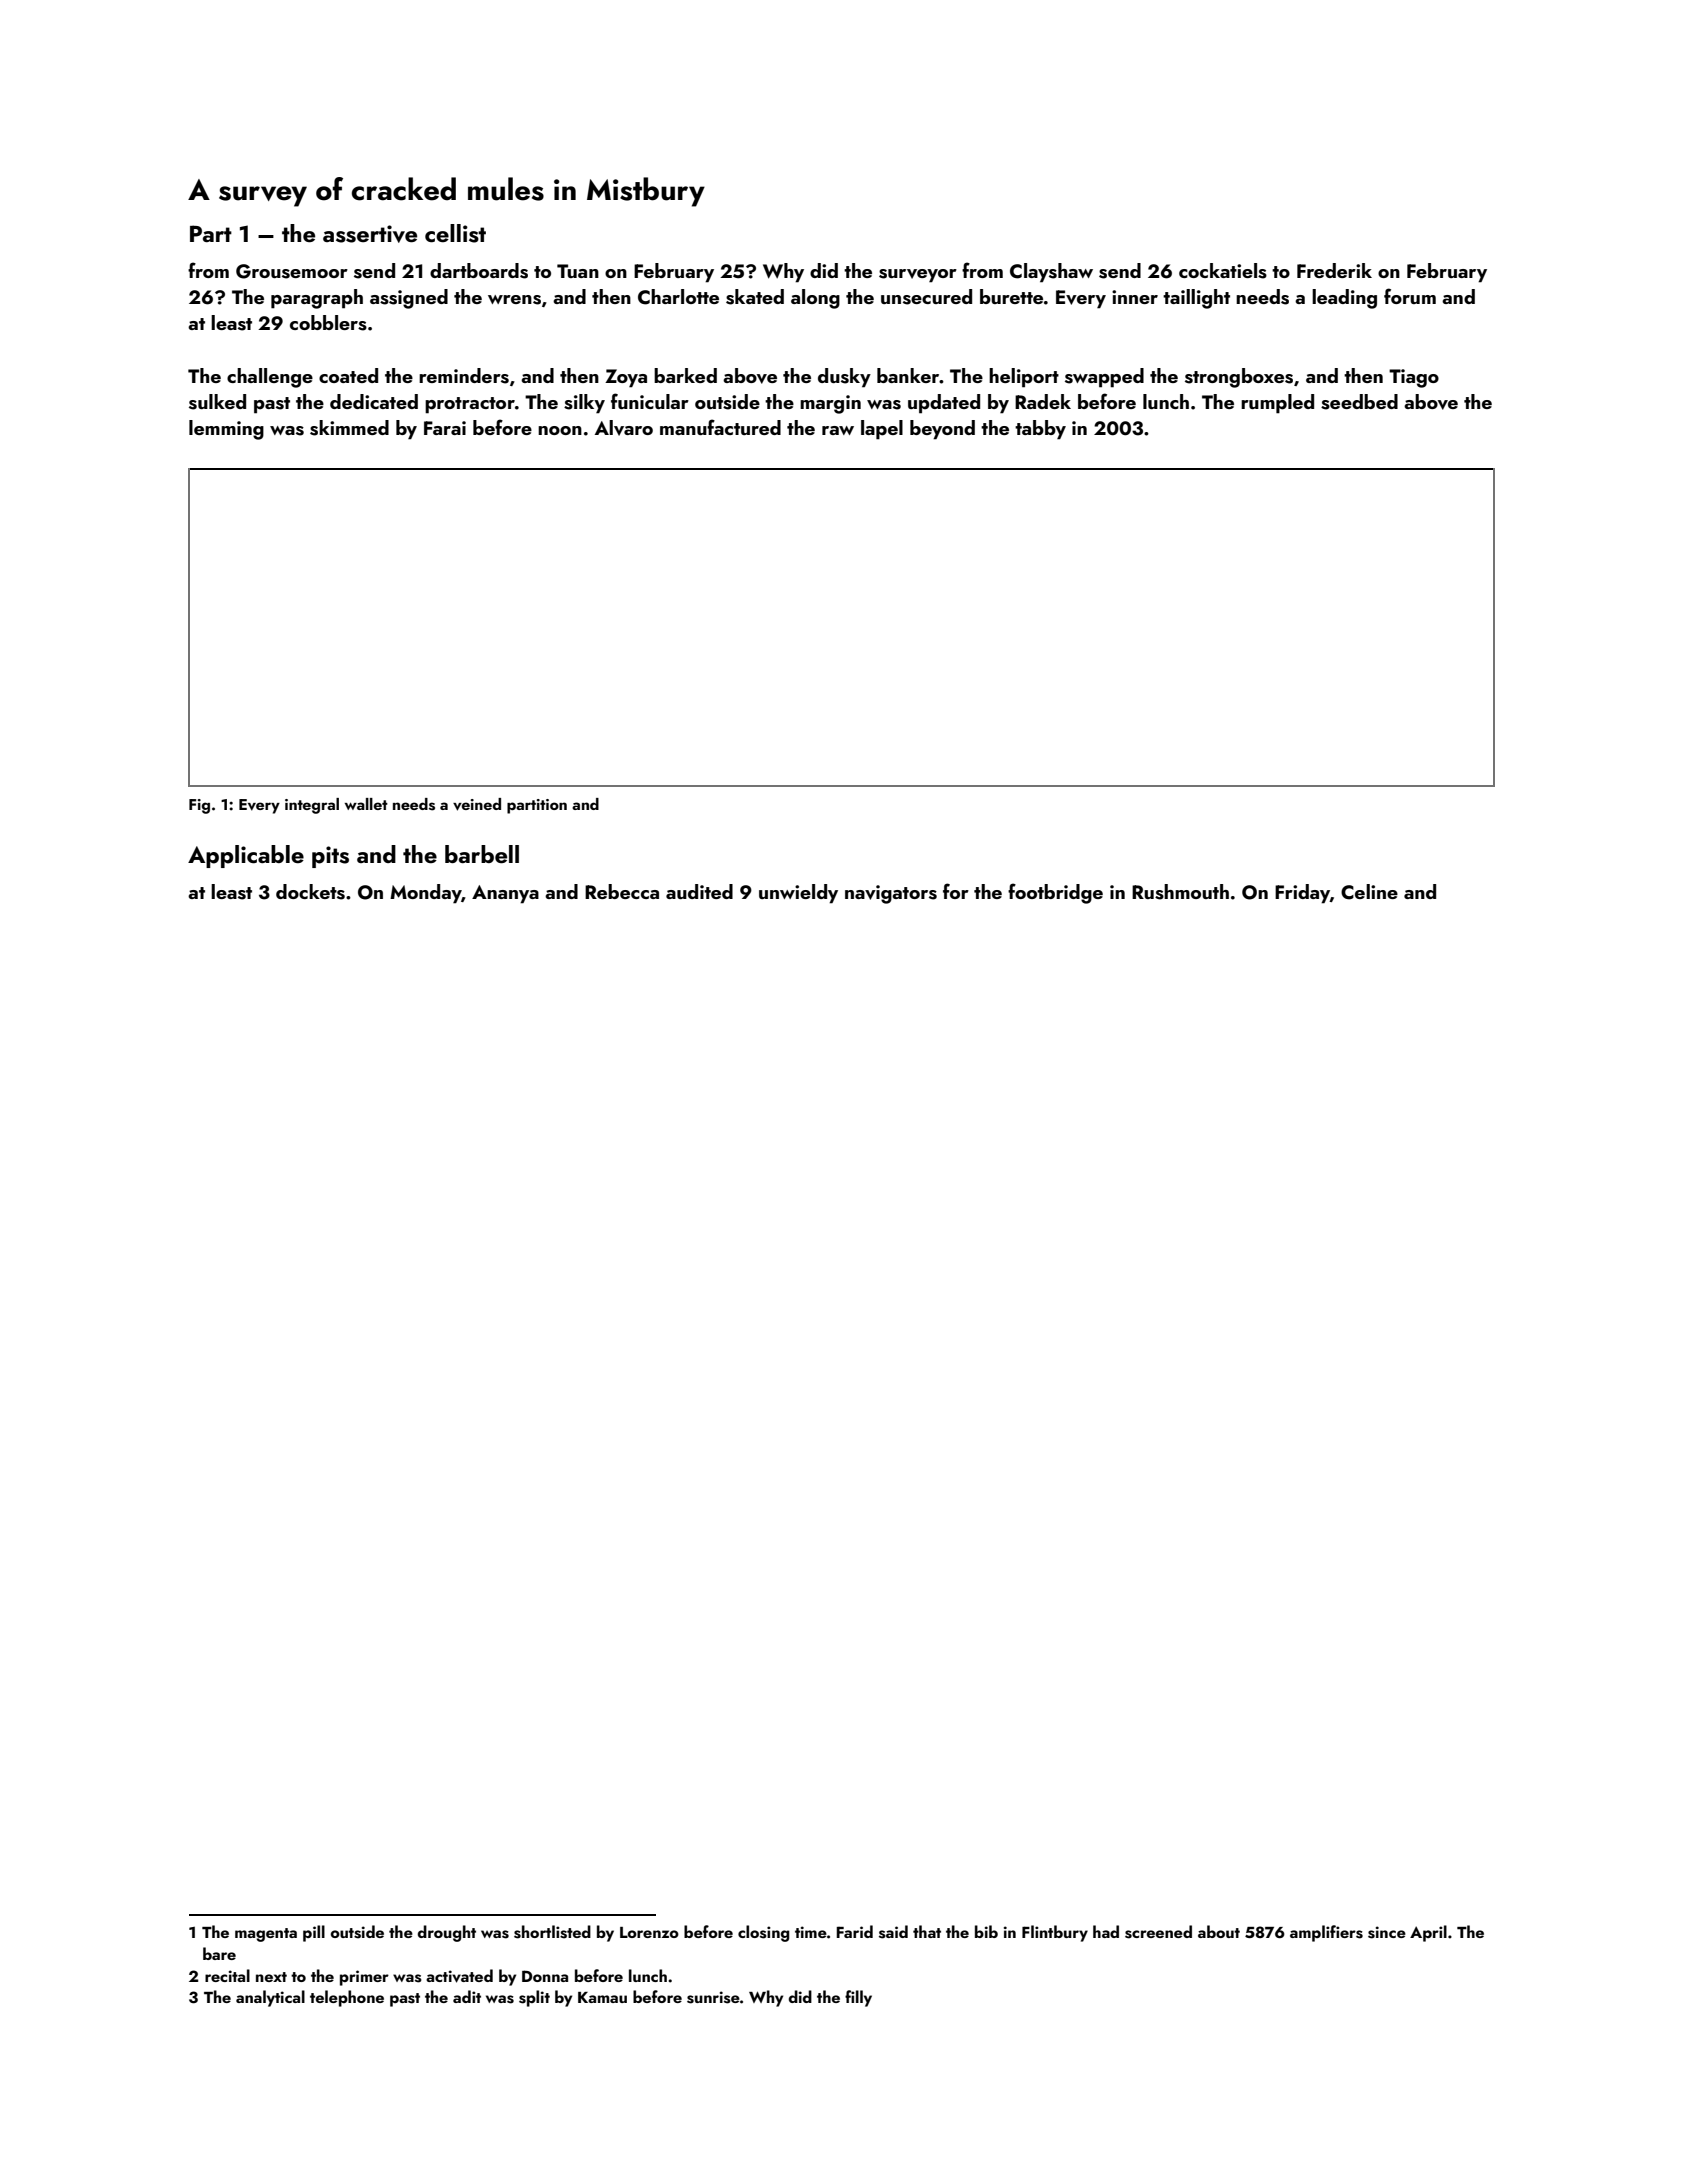 This image has width=1683, height=2178. Describe the element at coordinates (470, 405) in the image. I see `protractor` at that location.
